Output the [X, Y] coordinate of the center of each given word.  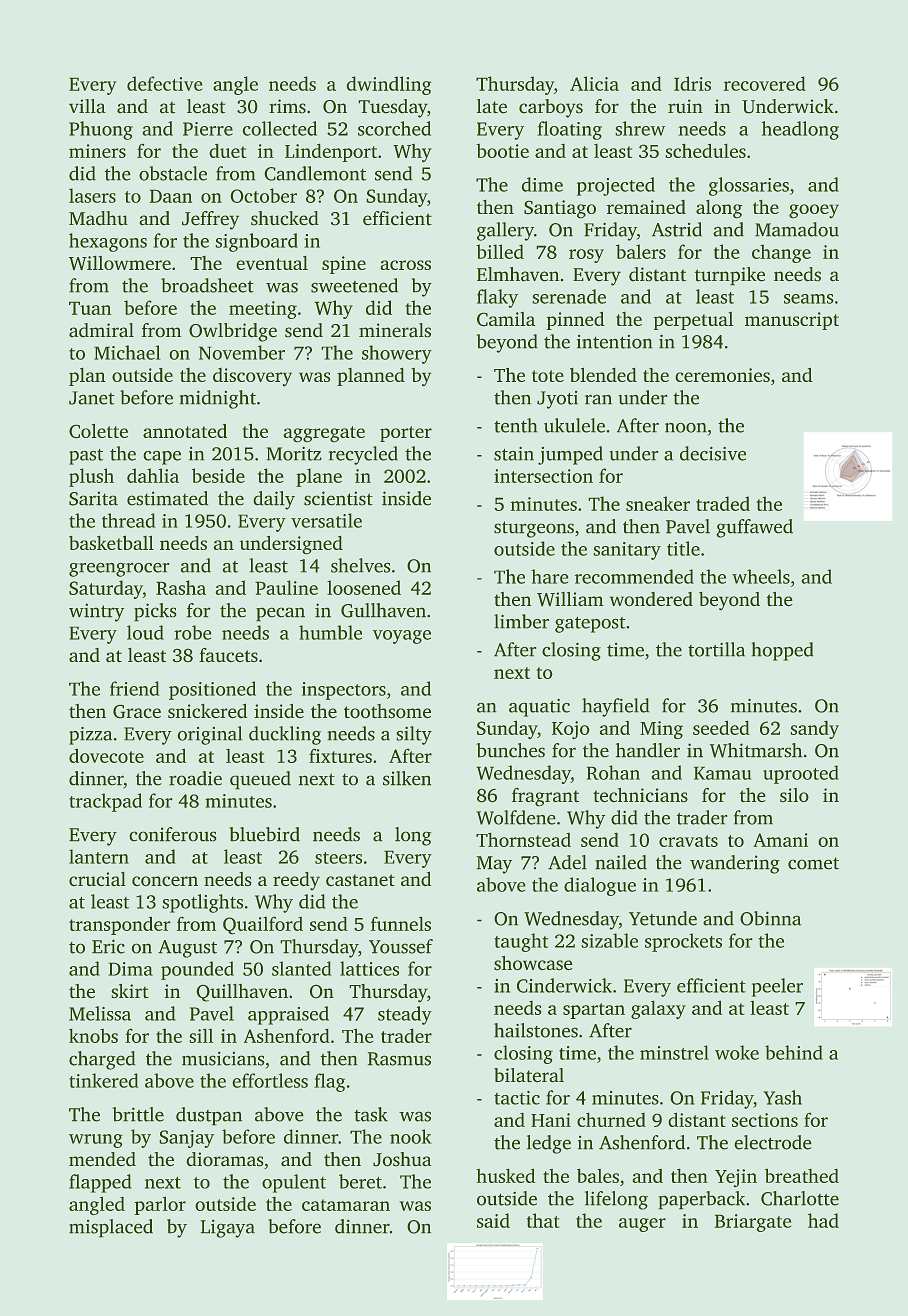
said [493, 1220]
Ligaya [228, 1228]
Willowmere [120, 263]
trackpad [105, 802]
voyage [402, 637]
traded [723, 503]
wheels [761, 576]
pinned [576, 320]
